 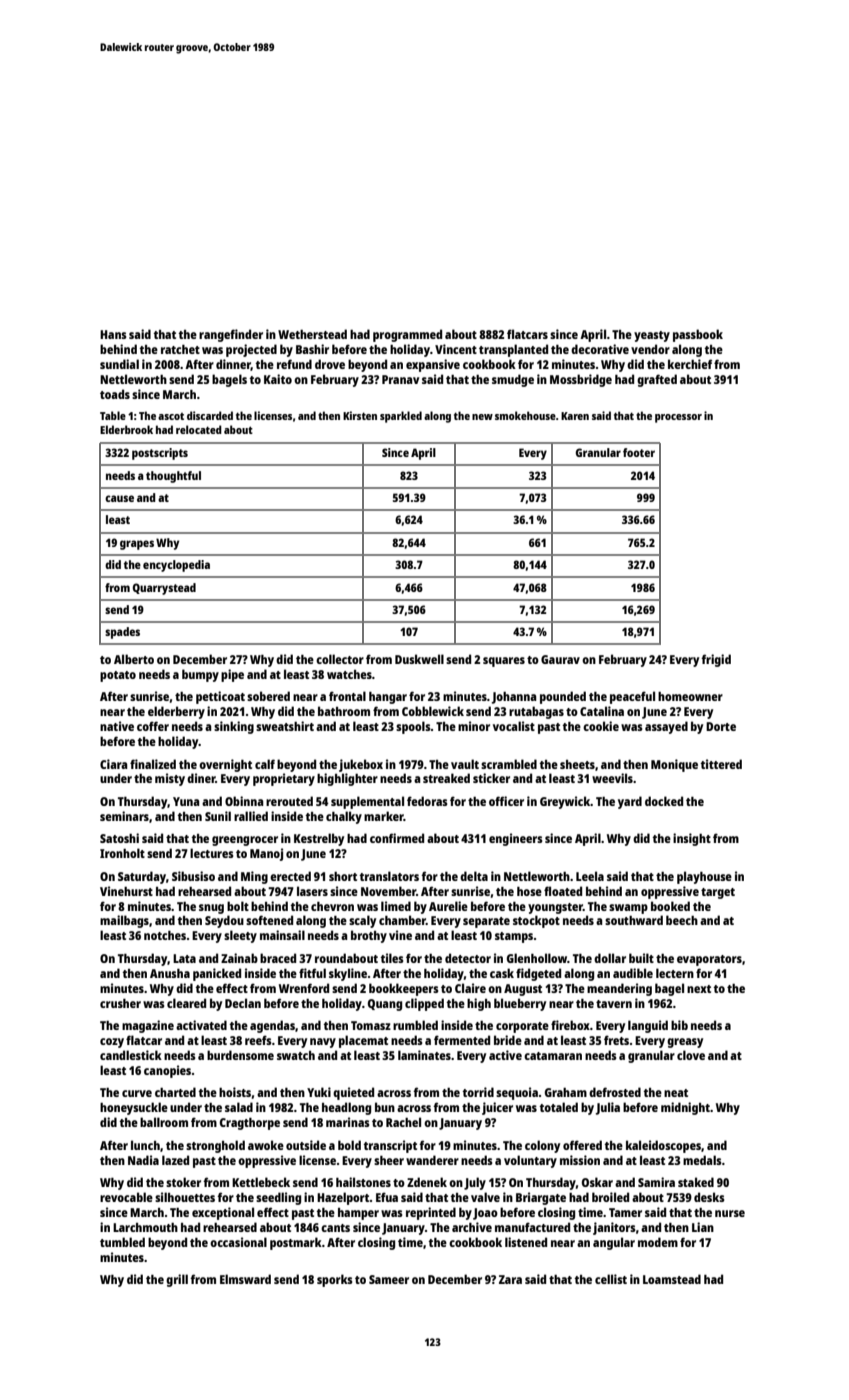 What do you see at coordinates (698, 335) in the document?
I see `passbook` at bounding box center [698, 335].
